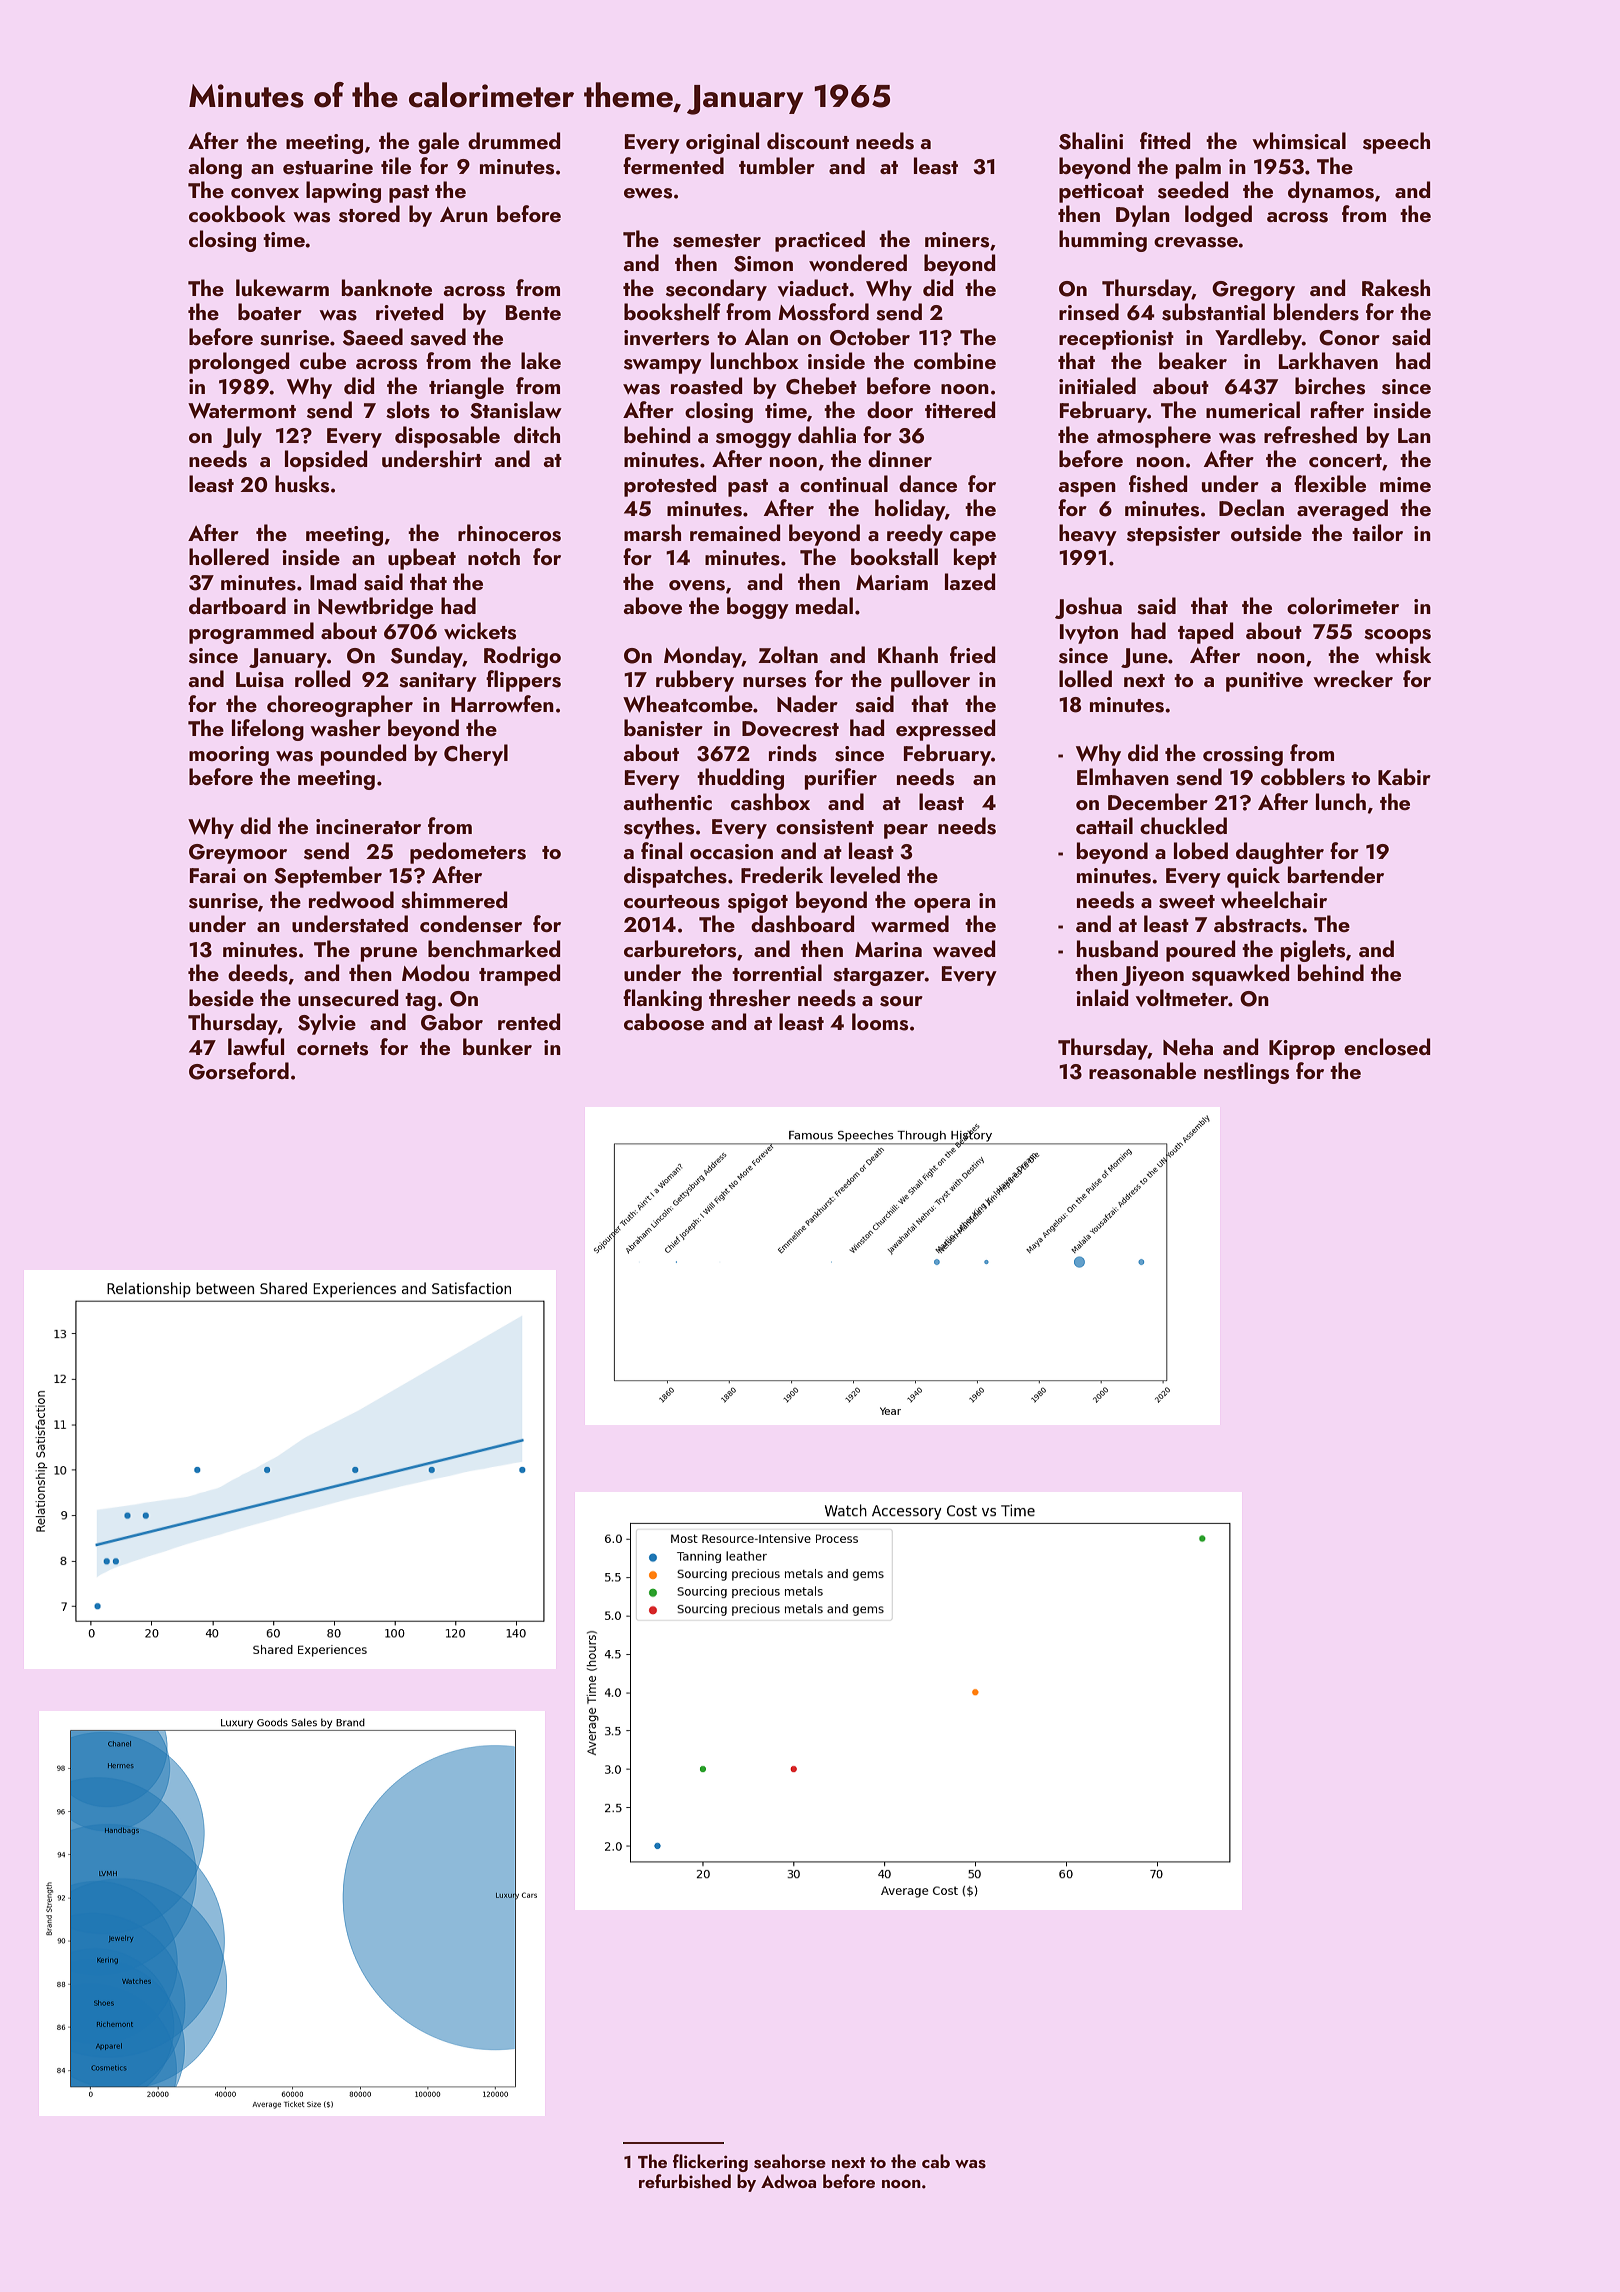 Image resolution: width=1620 pixels, height=2292 pixels. Describe the element at coordinates (788, 2181) in the page. I see `Adwoa` at that location.
